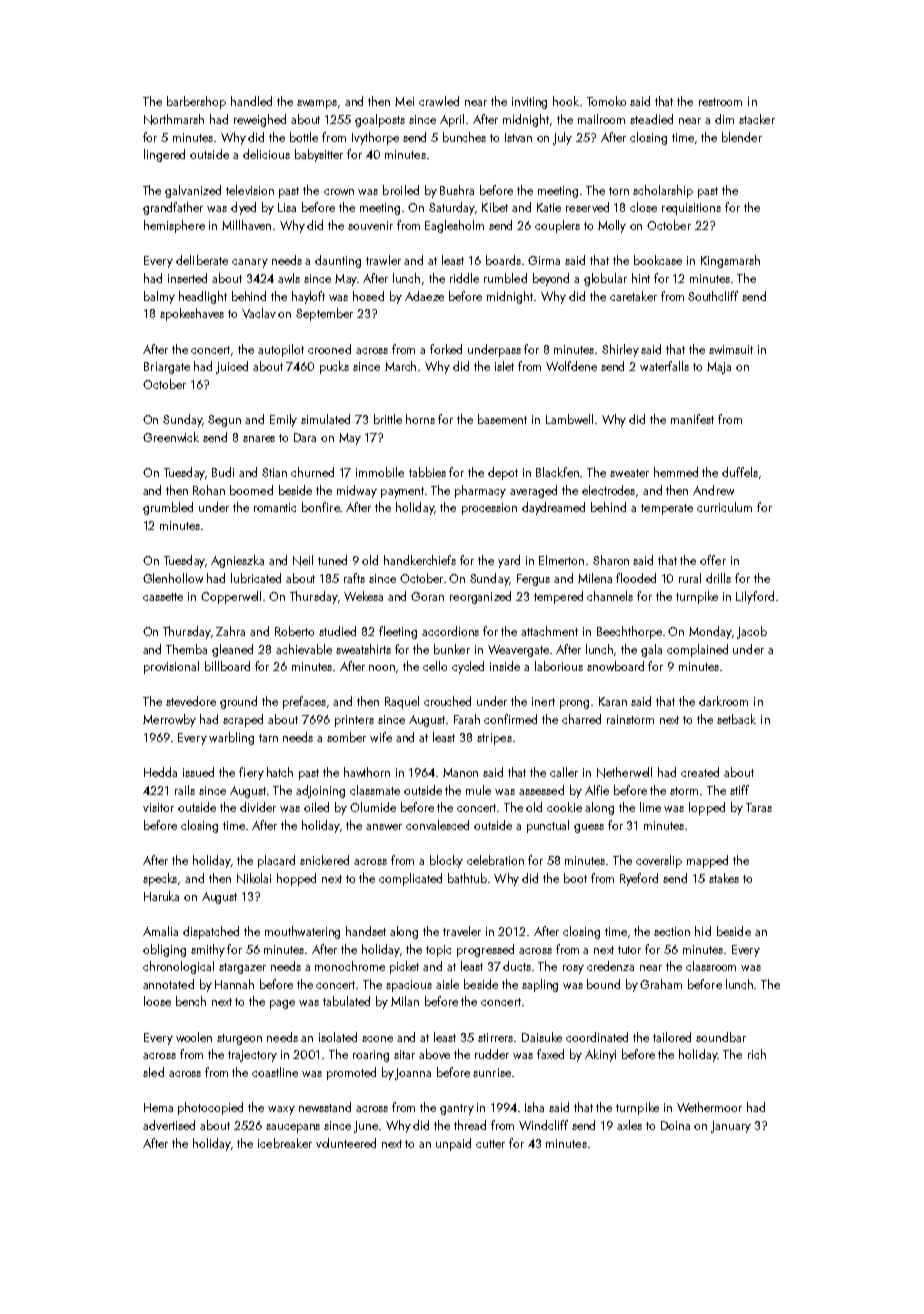  I want to click on snickered, so click(324, 860).
